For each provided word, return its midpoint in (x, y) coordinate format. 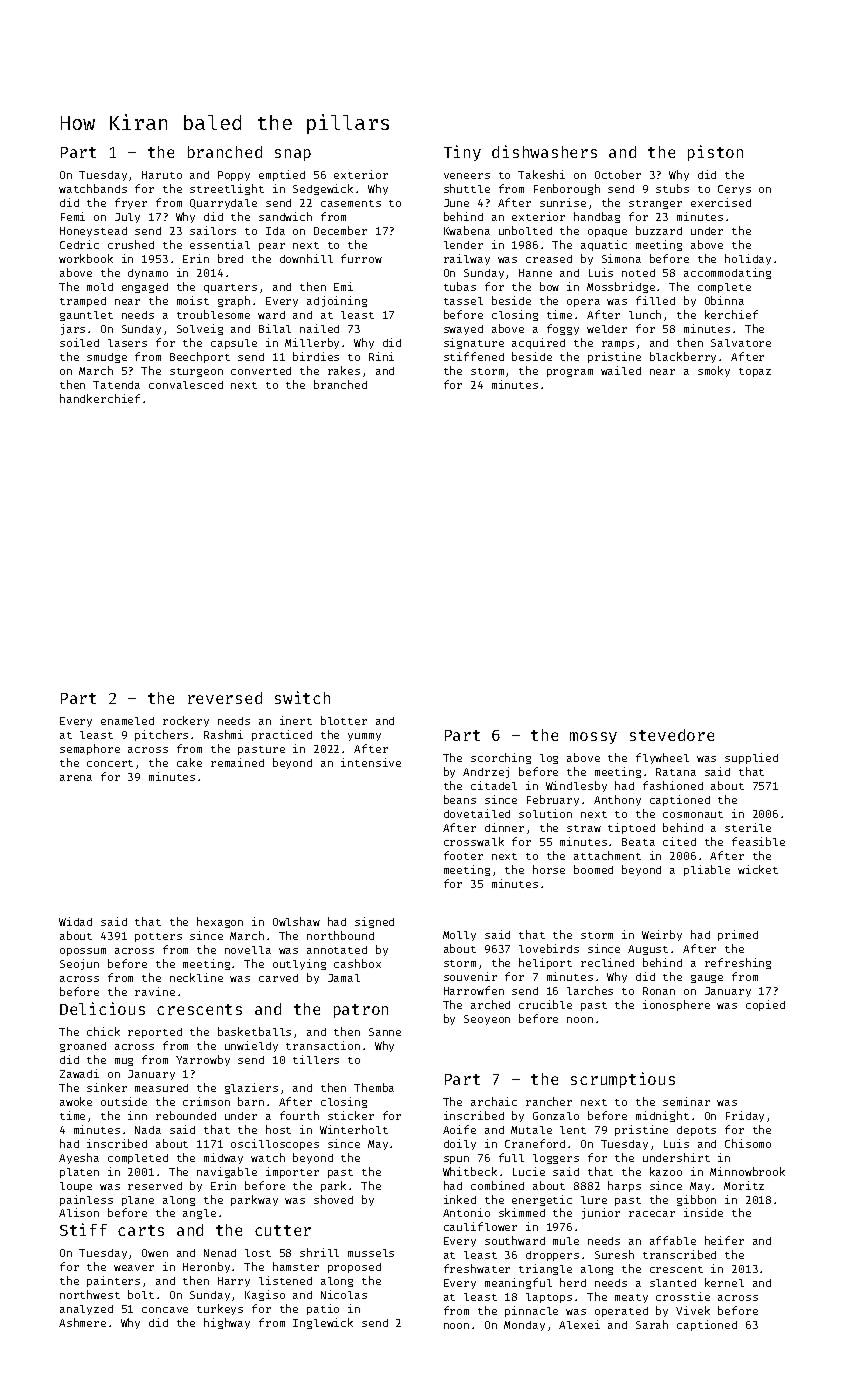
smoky (714, 371)
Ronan (659, 991)
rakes (344, 370)
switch (302, 697)
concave (165, 1310)
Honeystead (93, 232)
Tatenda (116, 385)
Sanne (385, 1032)
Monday (524, 1326)
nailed (319, 328)
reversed (225, 698)
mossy (593, 738)
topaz (755, 372)
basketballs (254, 1031)
